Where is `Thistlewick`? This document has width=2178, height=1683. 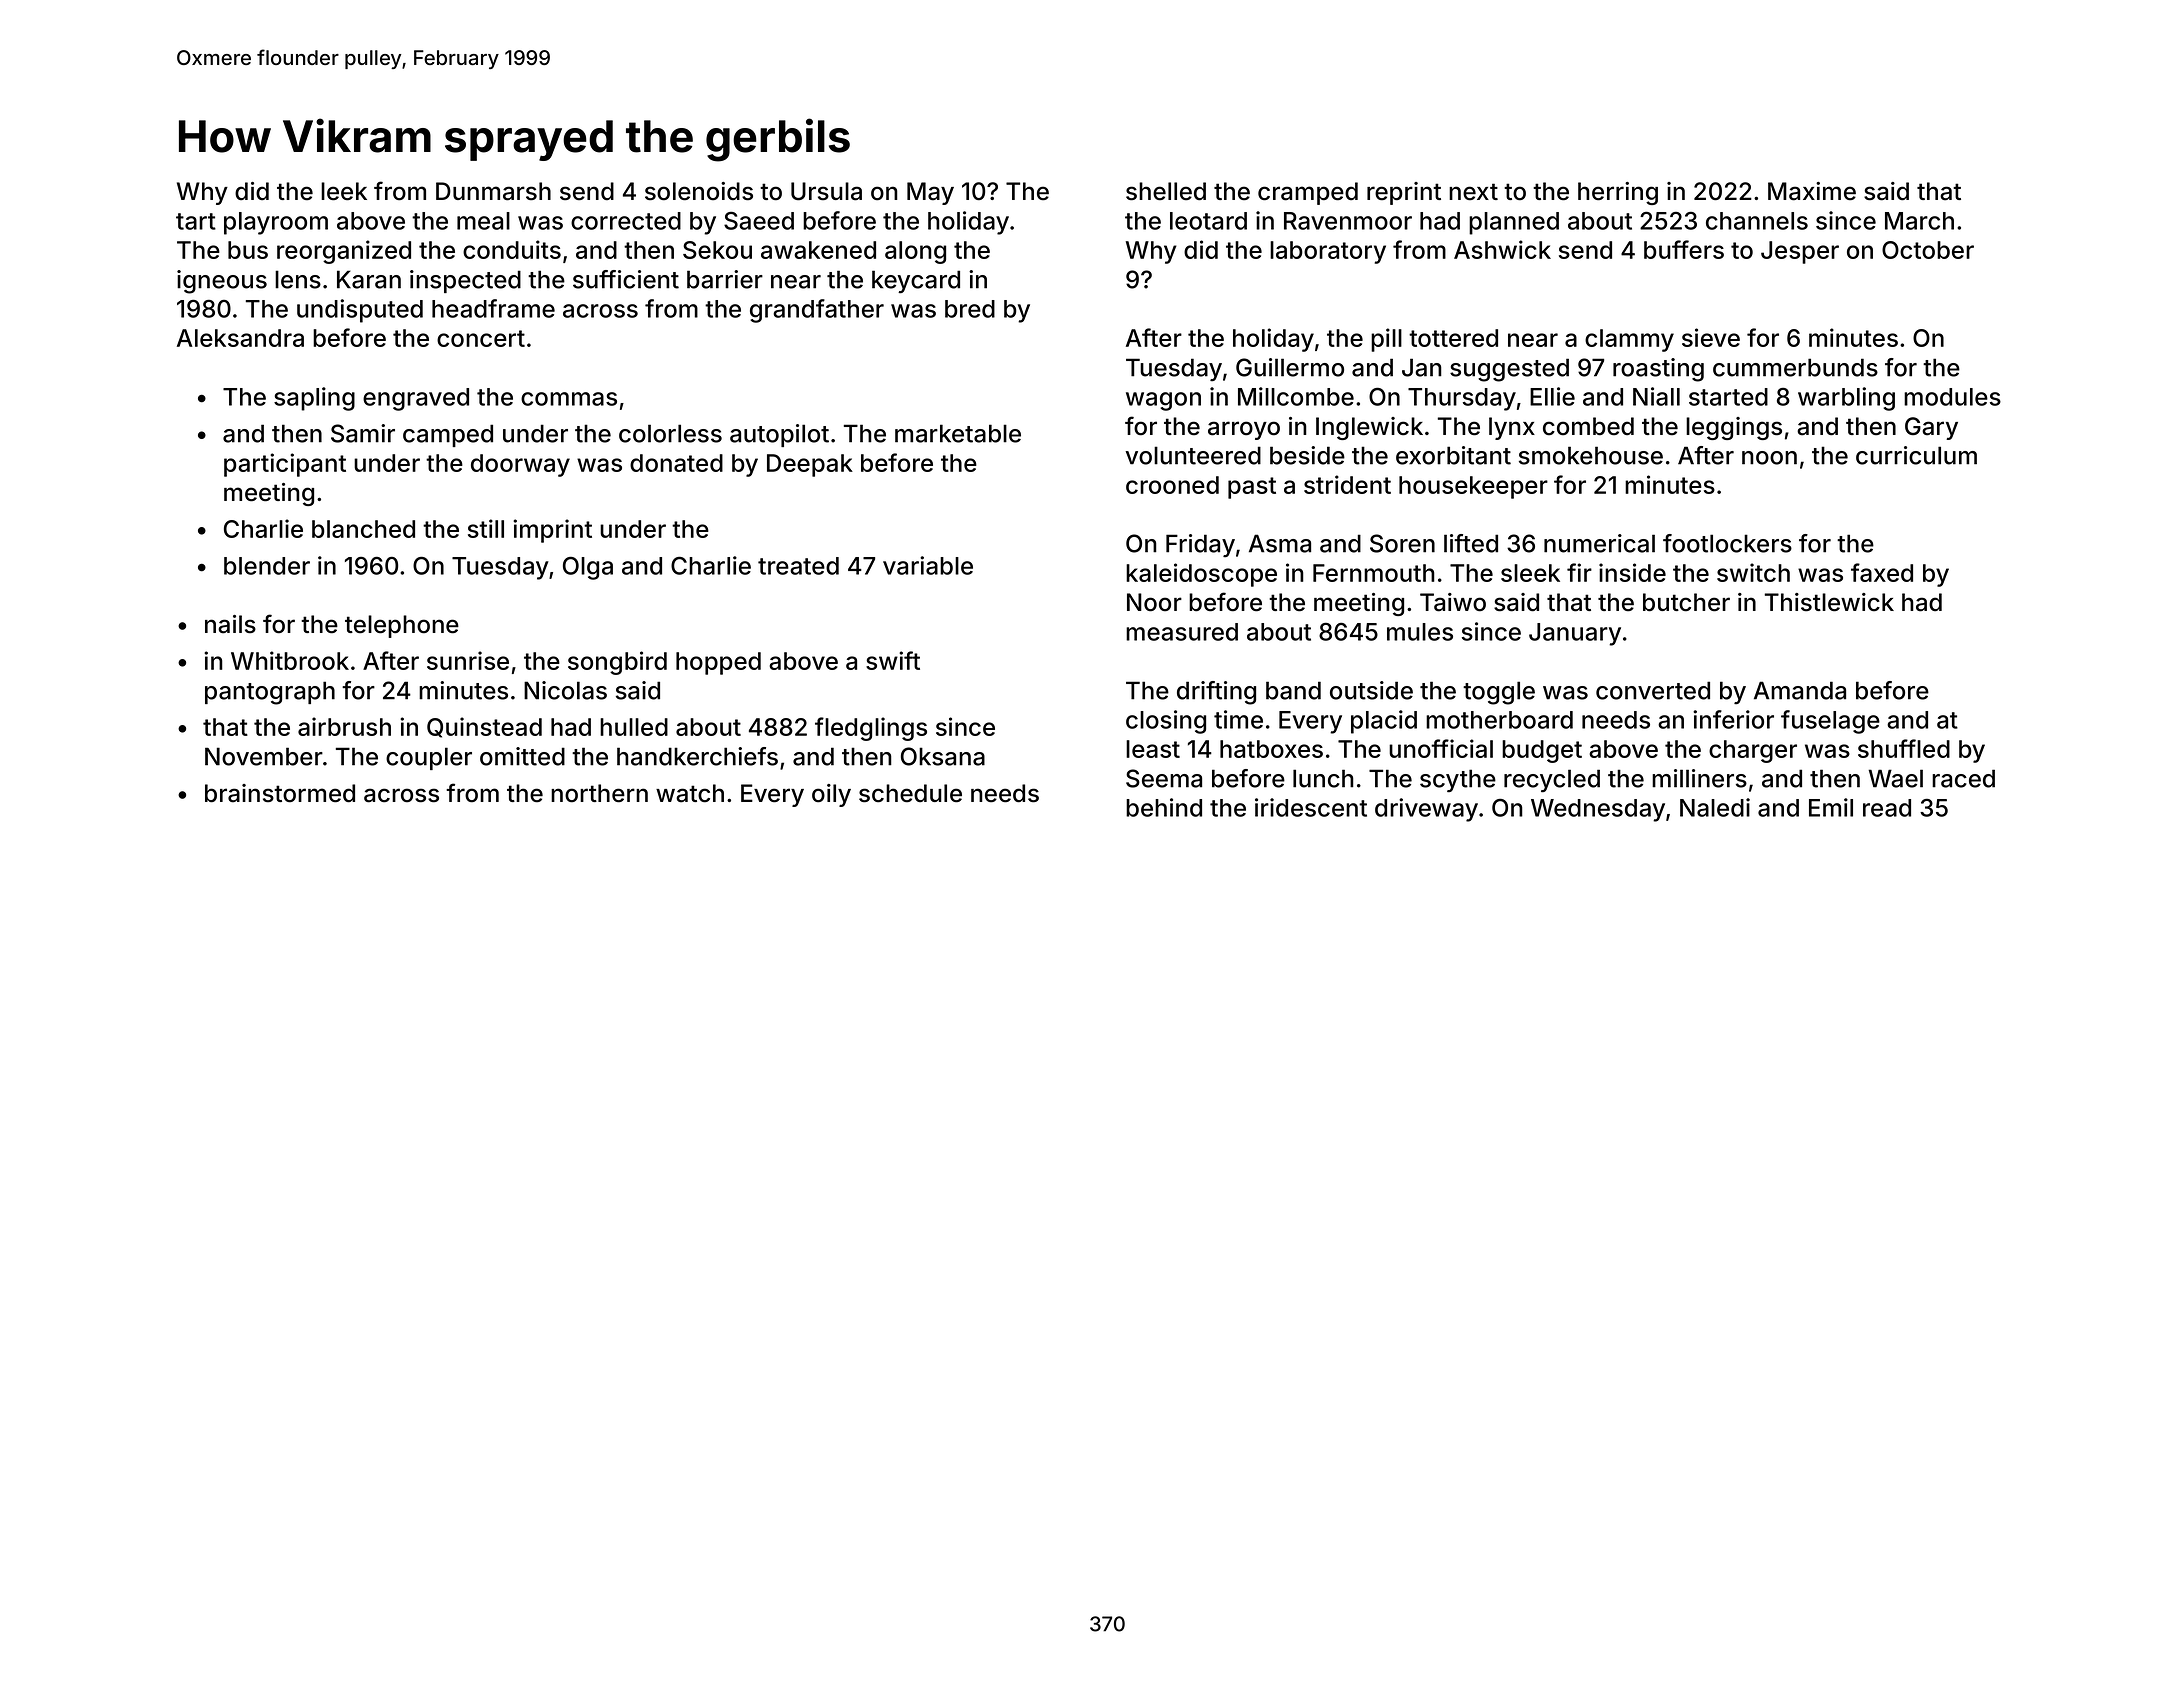 Thistlewick is located at coordinates (1829, 602).
